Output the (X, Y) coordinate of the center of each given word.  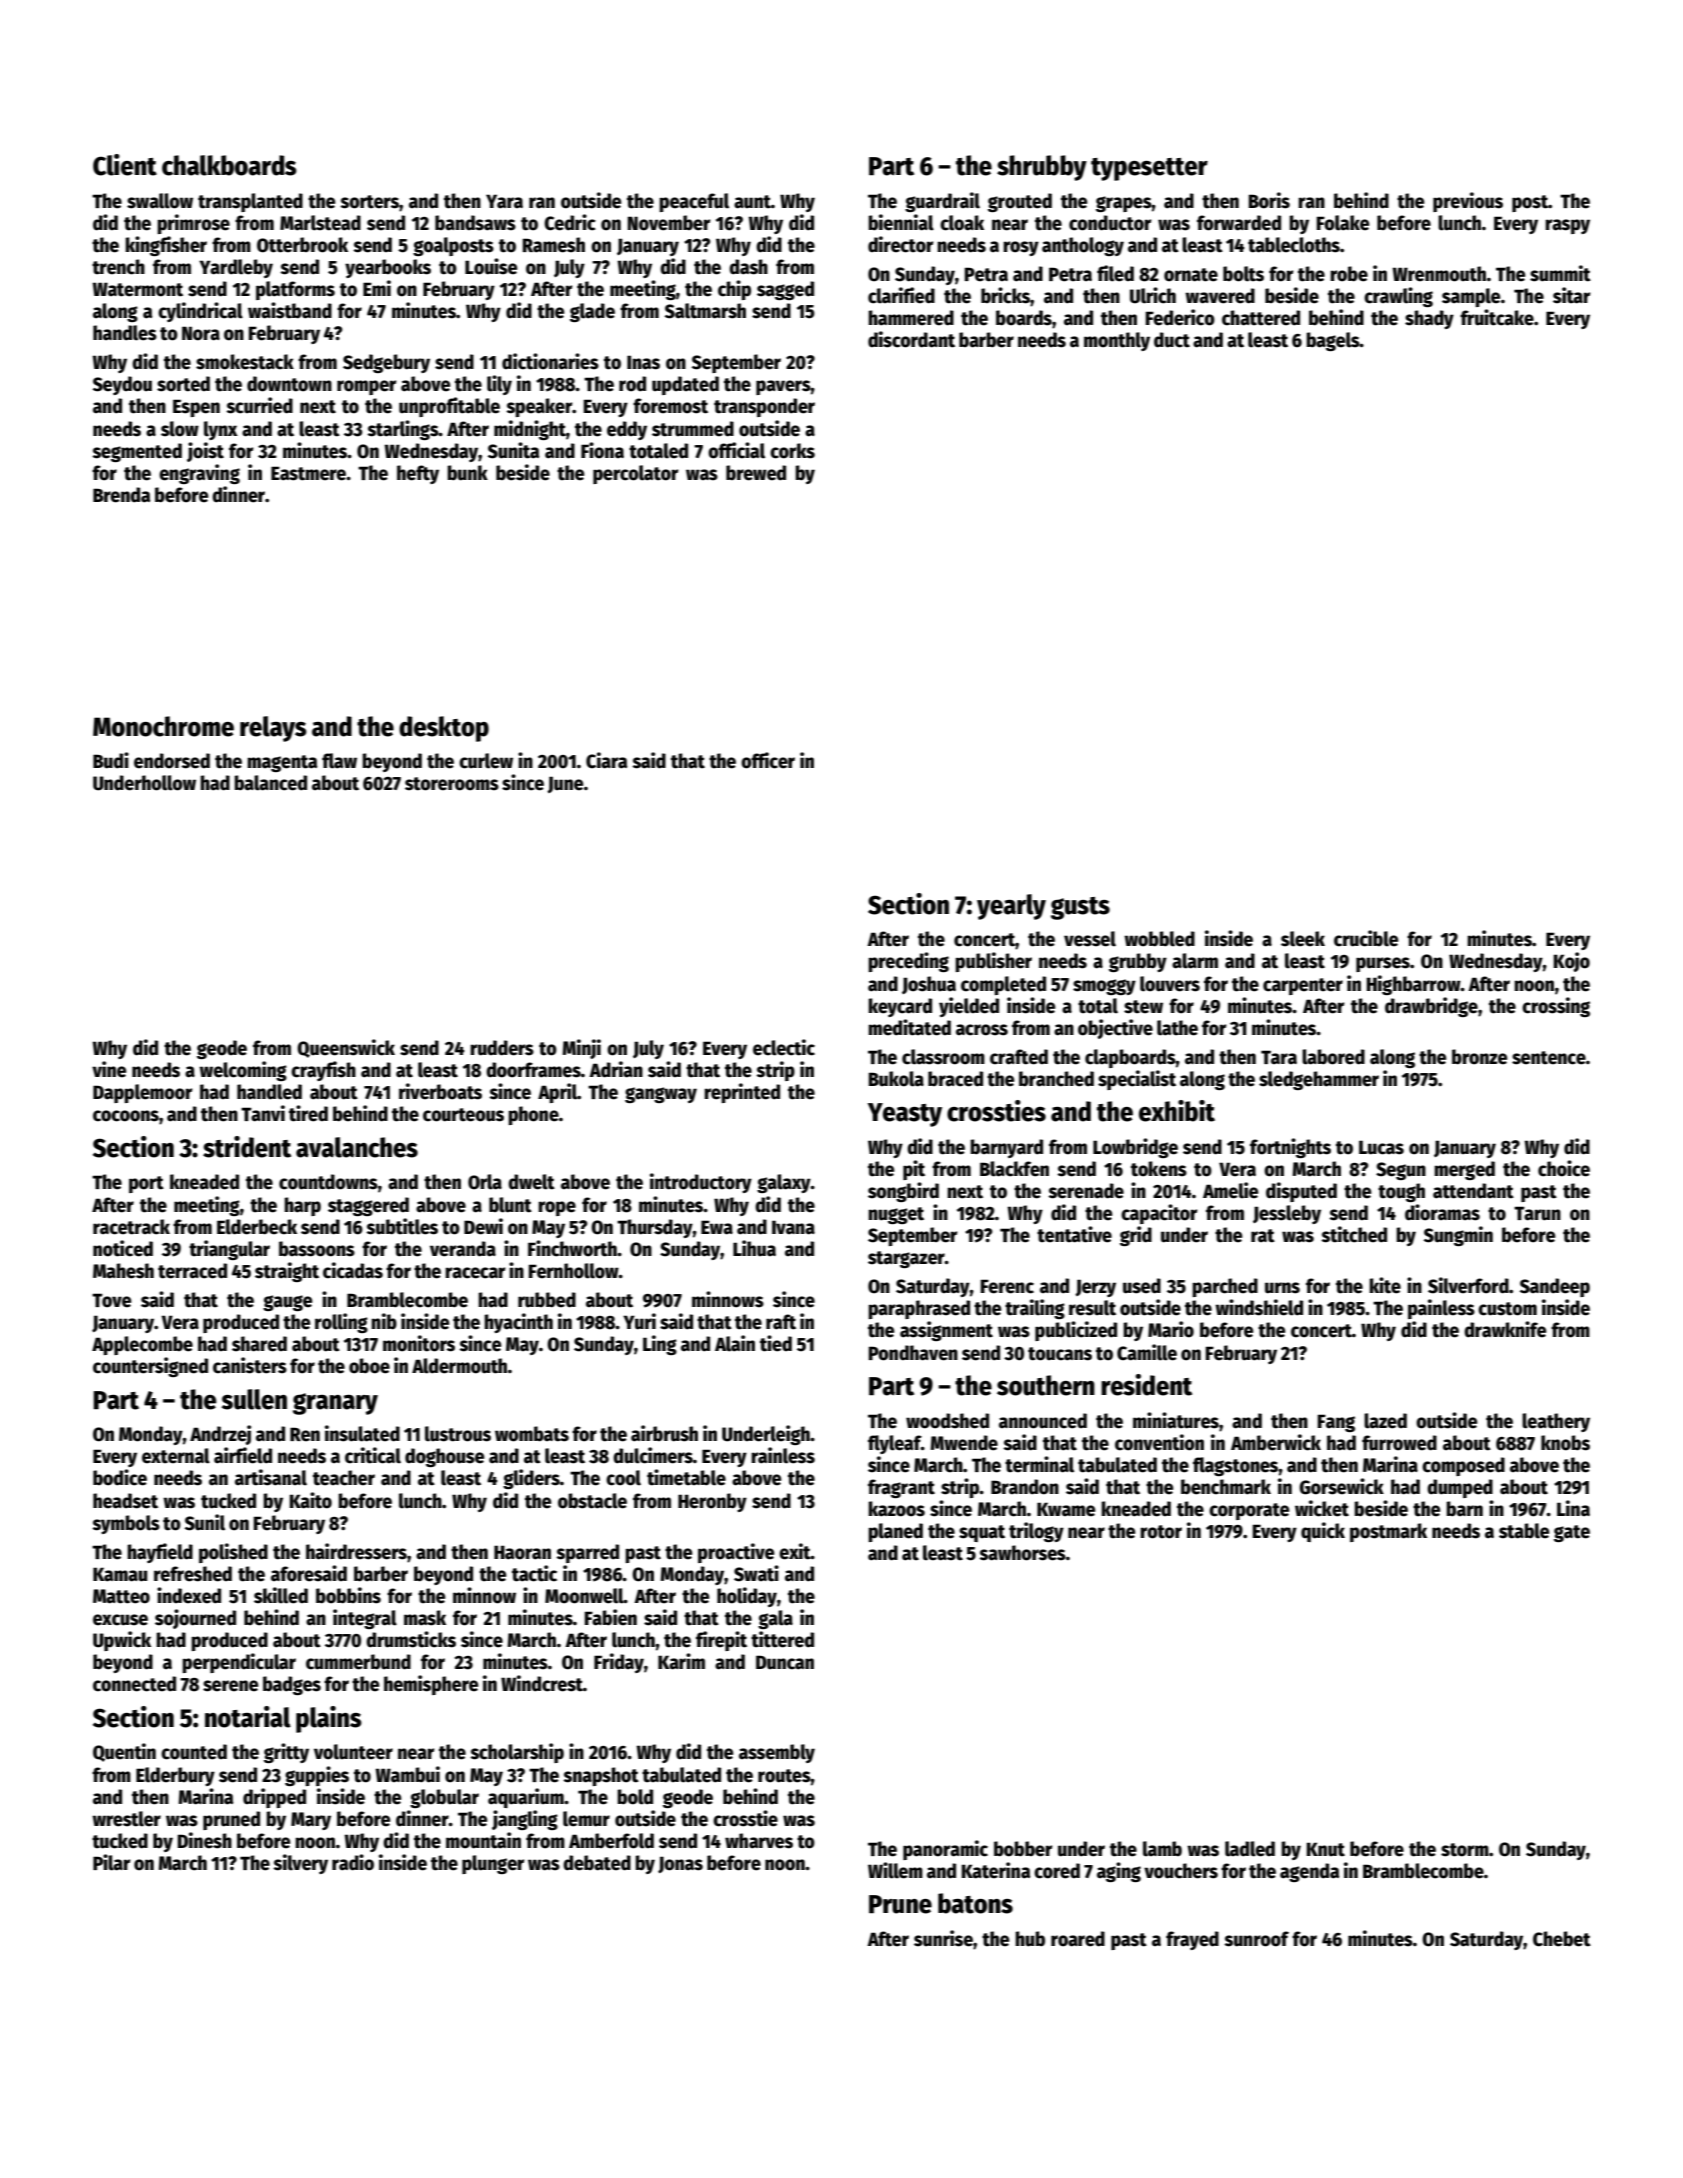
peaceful (694, 202)
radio (353, 1862)
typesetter (1149, 169)
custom (1507, 1309)
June (565, 784)
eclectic (784, 1047)
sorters (369, 202)
